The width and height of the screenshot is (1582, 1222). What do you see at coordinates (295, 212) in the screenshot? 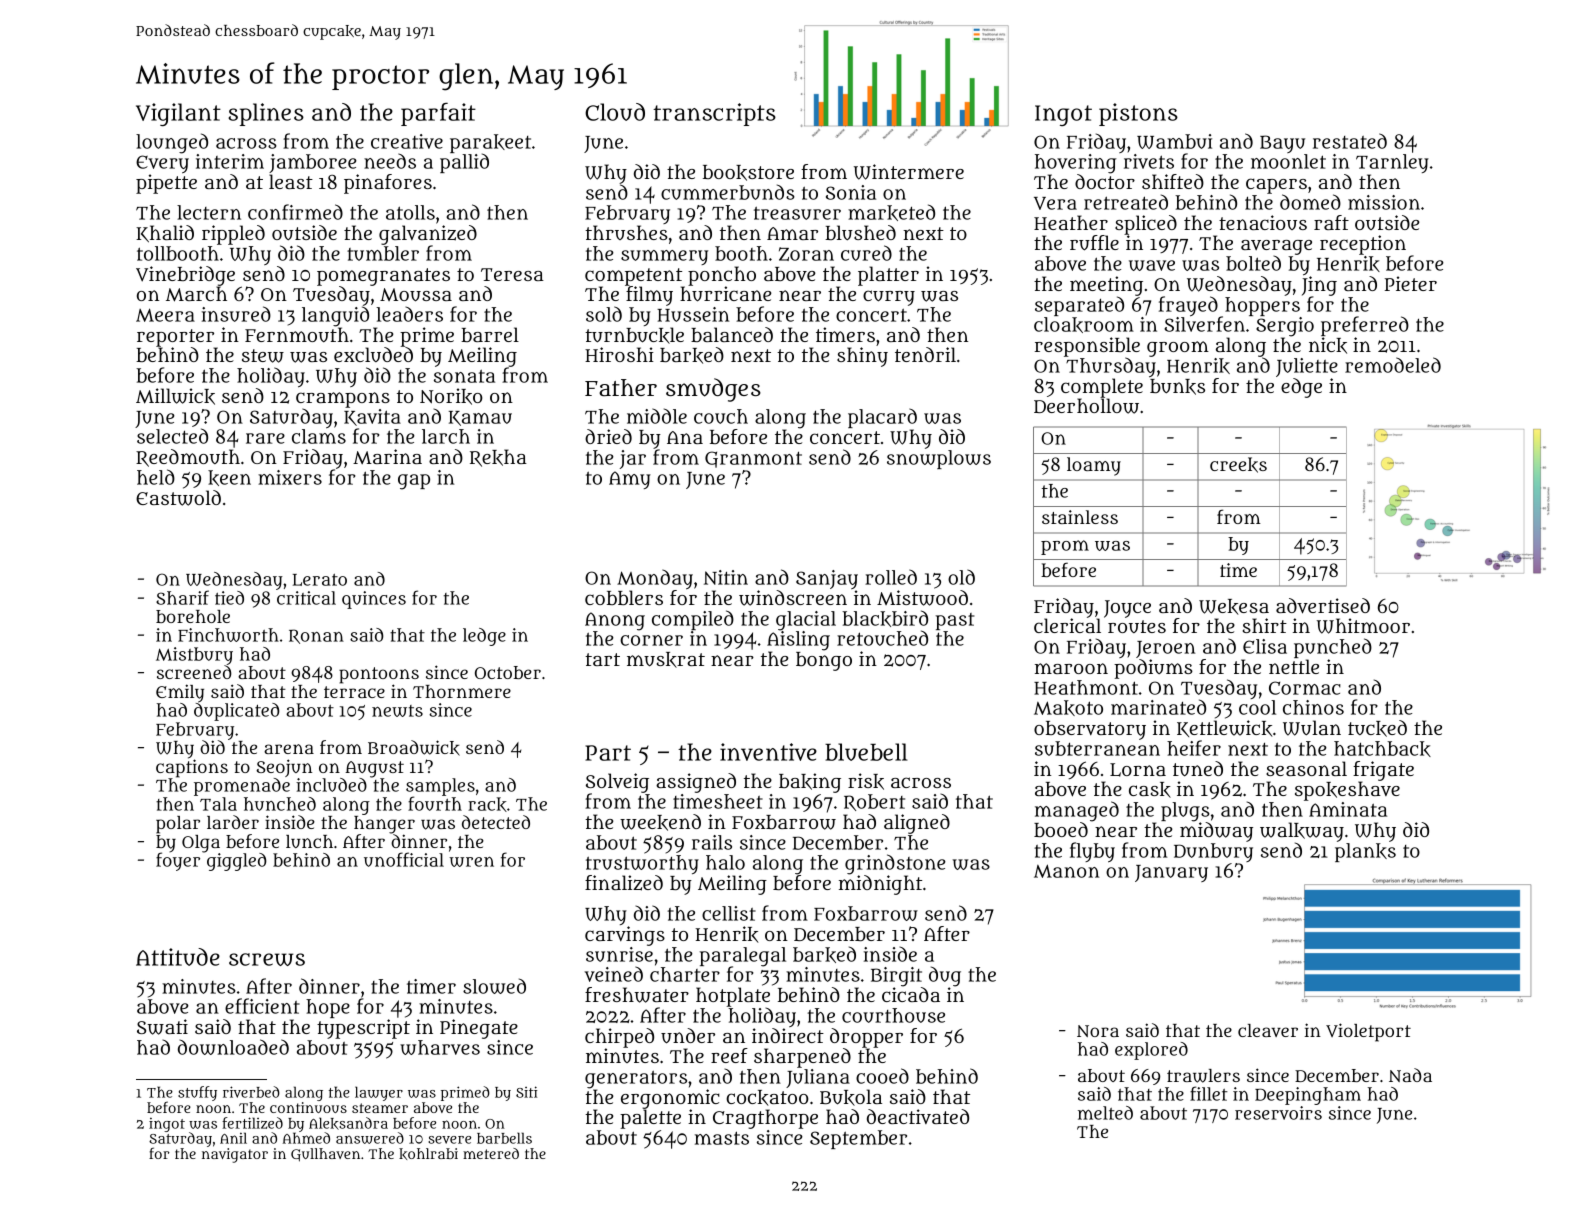
I see `confirmed` at bounding box center [295, 212].
